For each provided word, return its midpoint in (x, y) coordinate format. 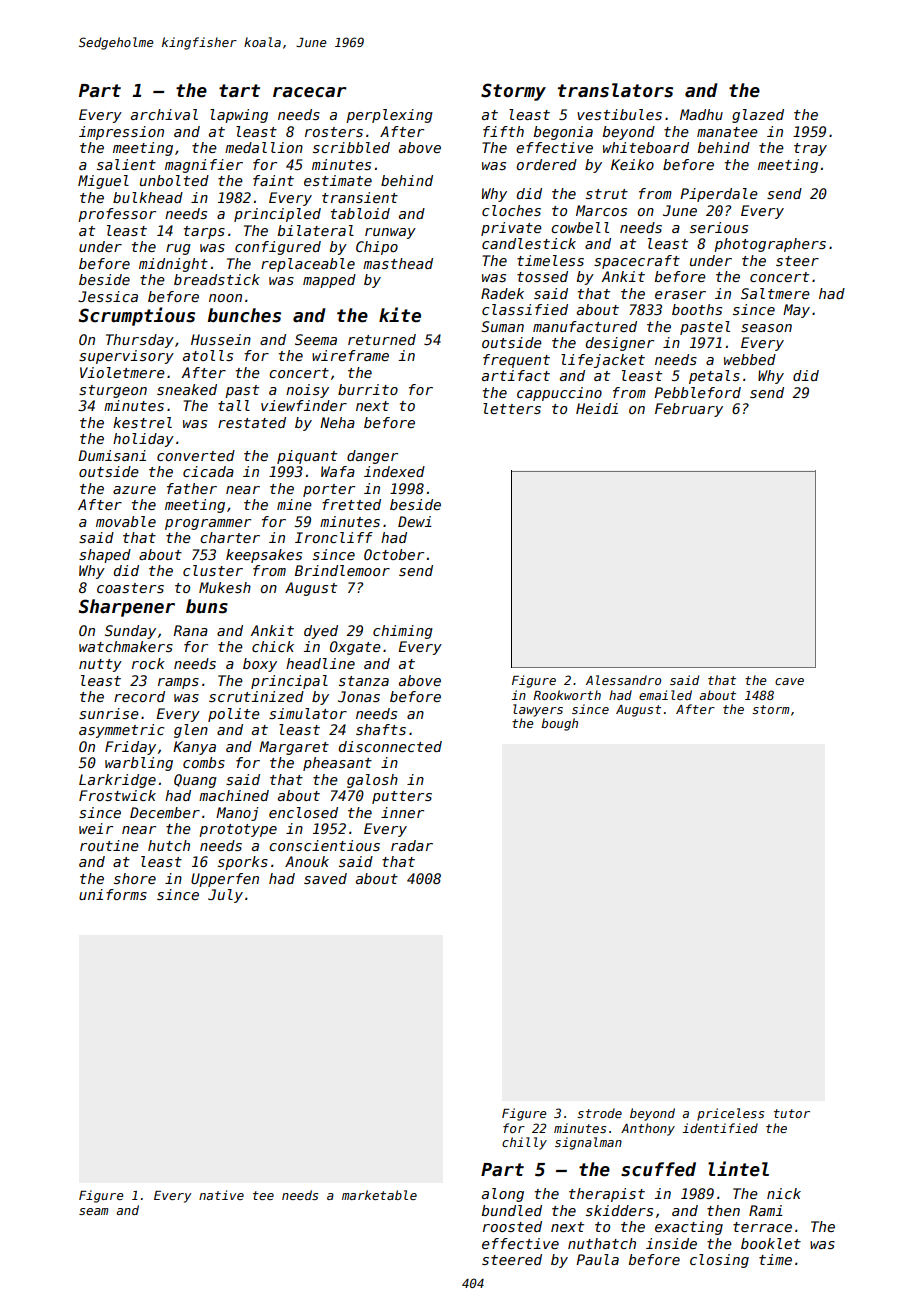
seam (93, 1211)
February (689, 410)
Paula (597, 1259)
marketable (379, 1195)
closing (719, 1261)
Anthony (648, 1129)
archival (164, 114)
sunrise (109, 713)
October (394, 554)
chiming (403, 632)
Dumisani (112, 455)
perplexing (389, 116)
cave (789, 681)
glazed (758, 116)
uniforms (113, 894)
